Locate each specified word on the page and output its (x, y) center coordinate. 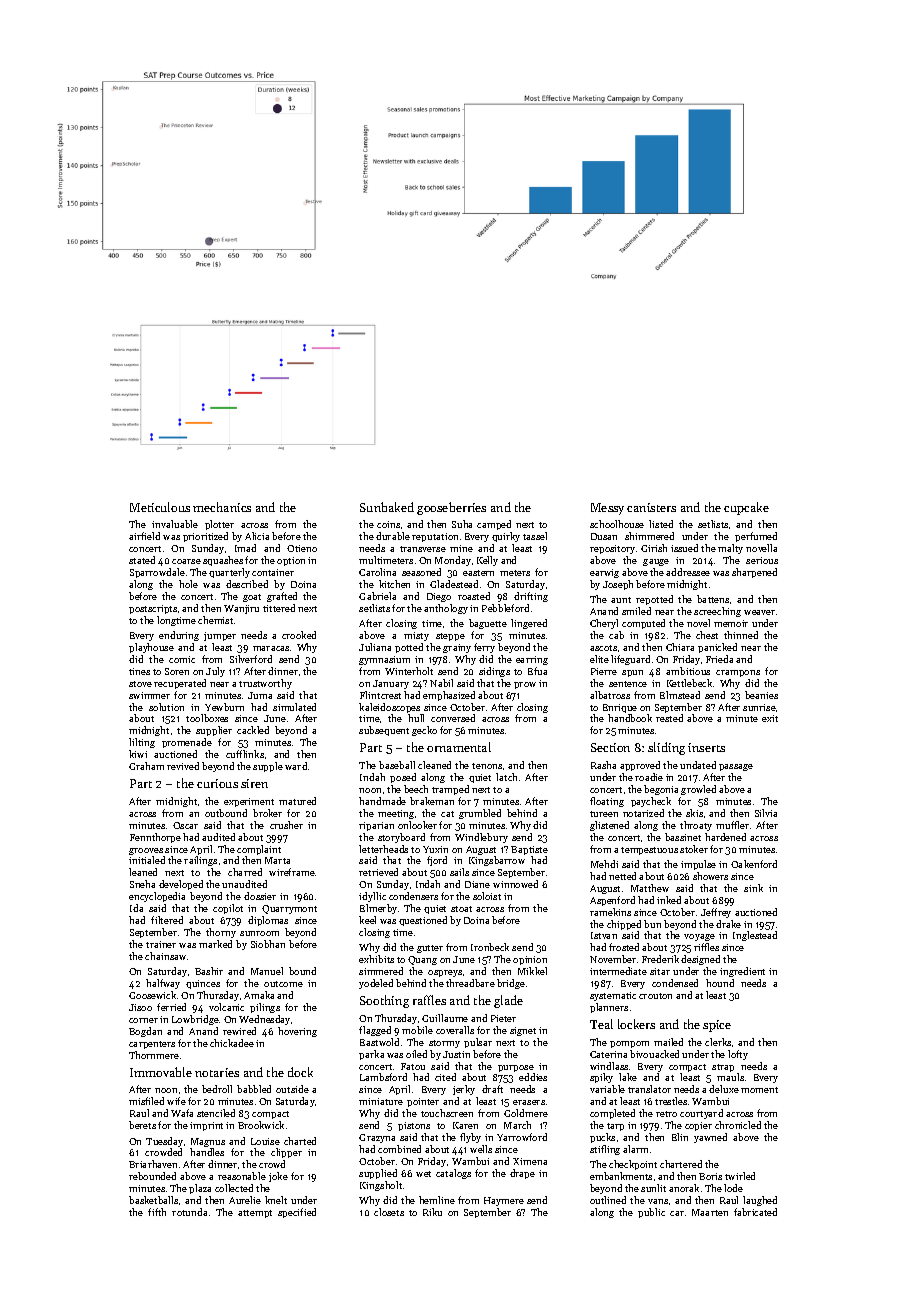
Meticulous (160, 507)
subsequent (384, 731)
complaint (259, 850)
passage (736, 767)
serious (762, 560)
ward (296, 766)
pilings (265, 1008)
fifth (157, 1212)
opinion (530, 960)
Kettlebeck (689, 683)
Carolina (377, 572)
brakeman (432, 801)
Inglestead (755, 936)
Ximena (530, 1161)
